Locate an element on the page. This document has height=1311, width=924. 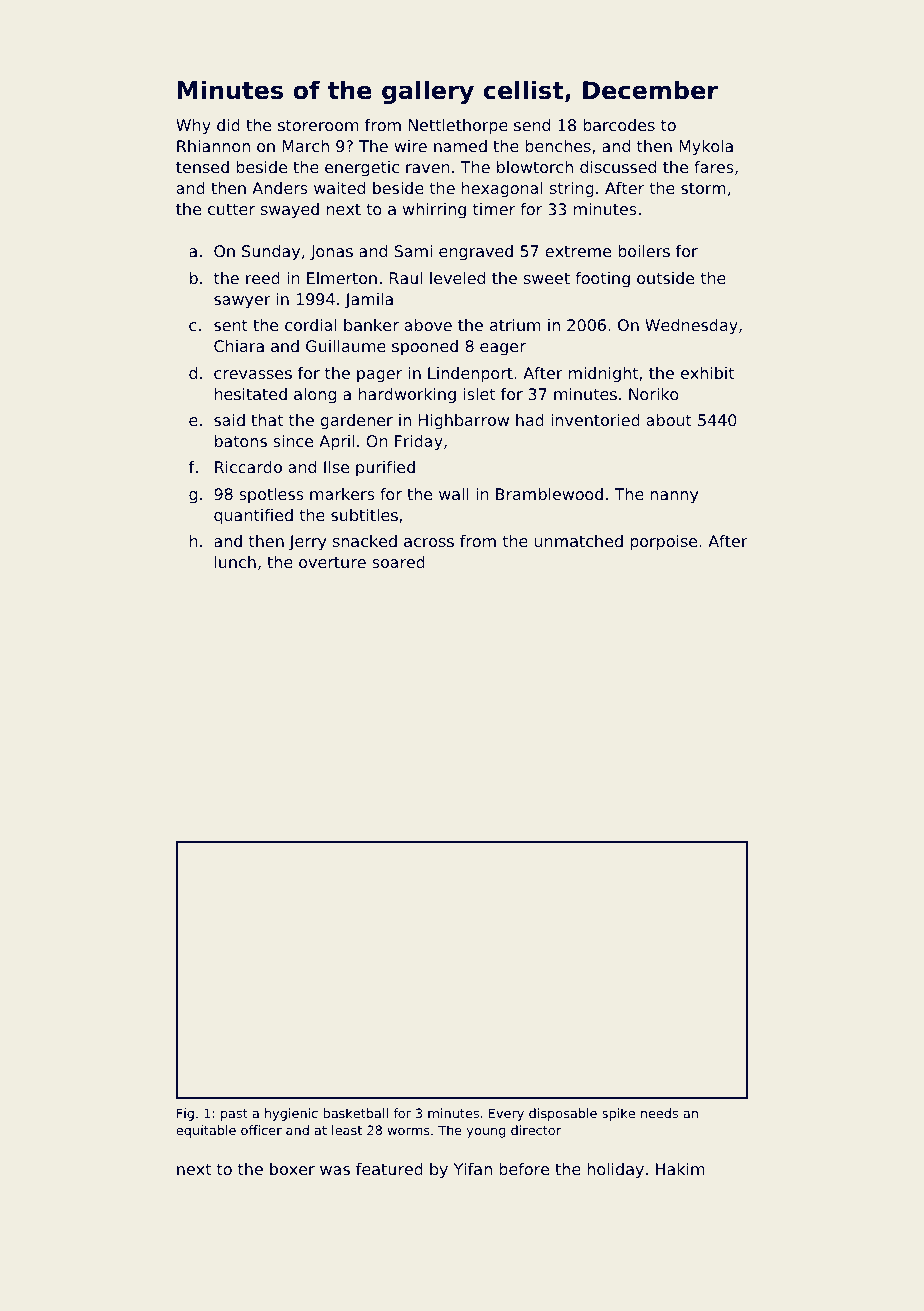
overture is located at coordinates (332, 562).
